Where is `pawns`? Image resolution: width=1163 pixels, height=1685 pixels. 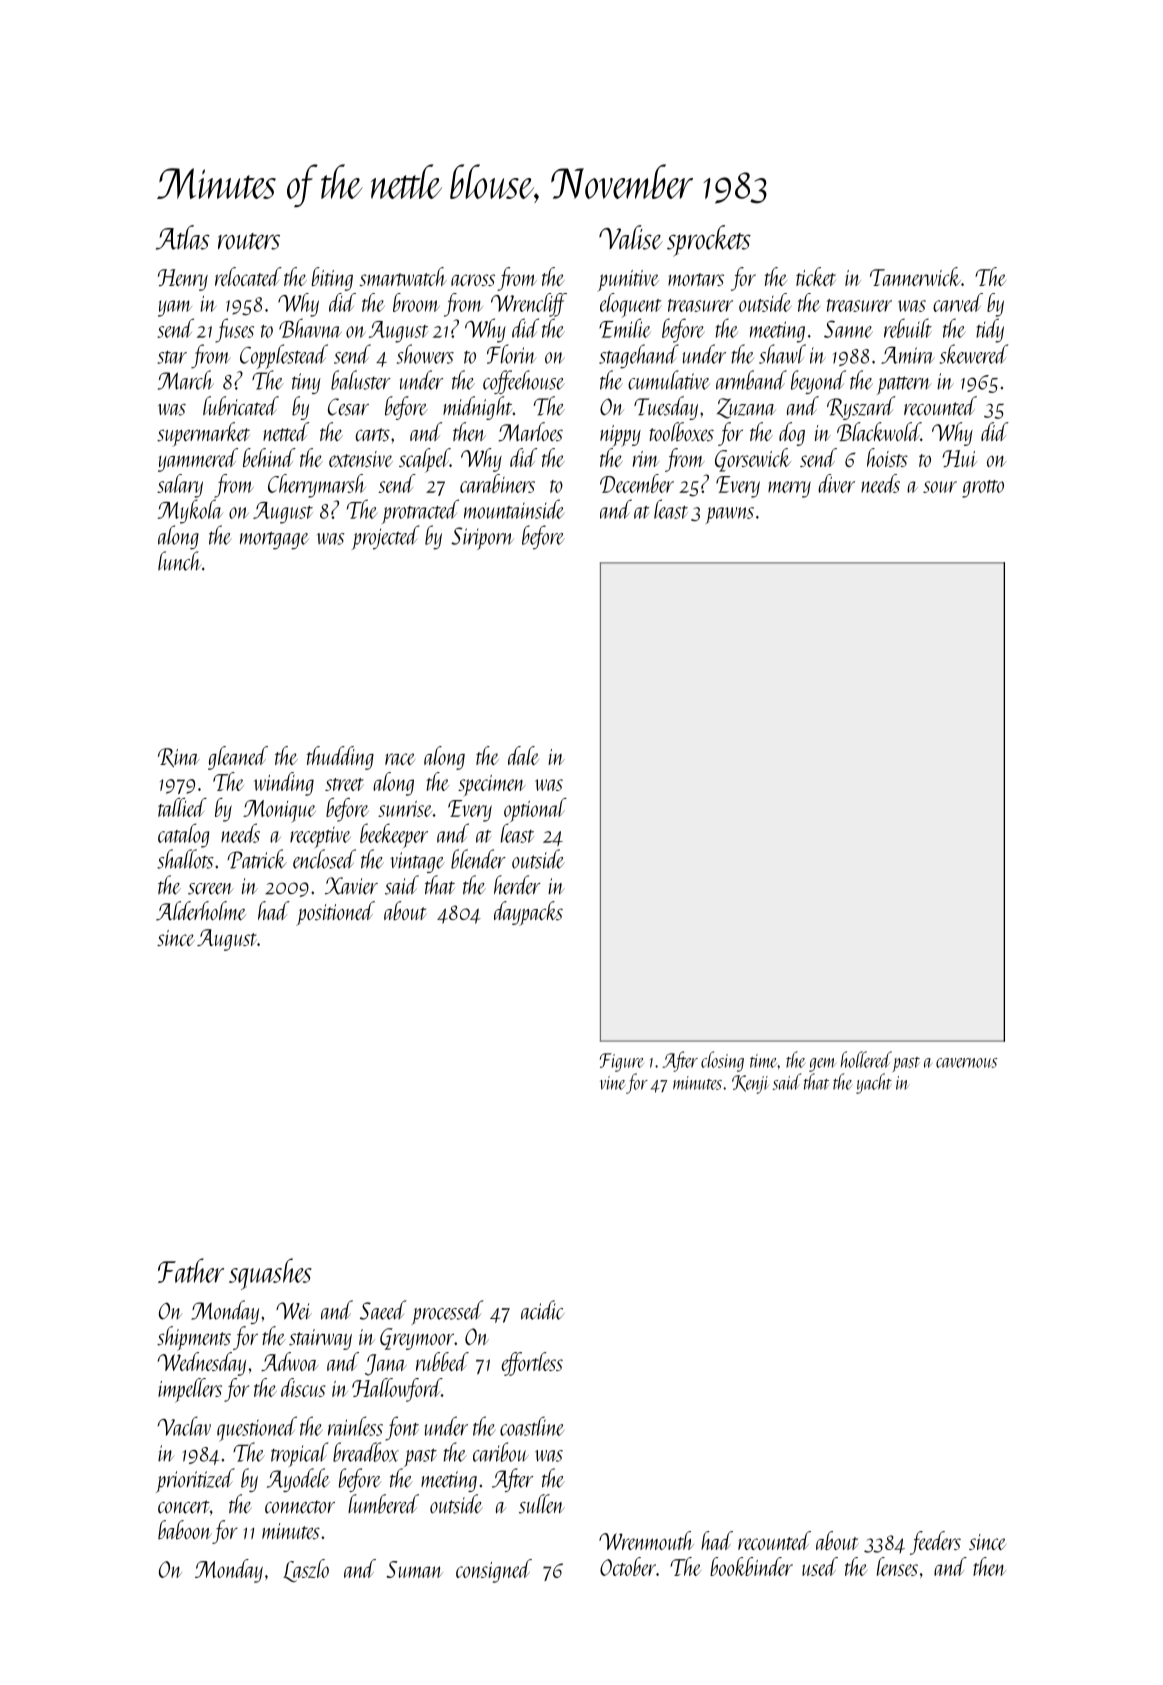
pawns is located at coordinates (730, 515).
